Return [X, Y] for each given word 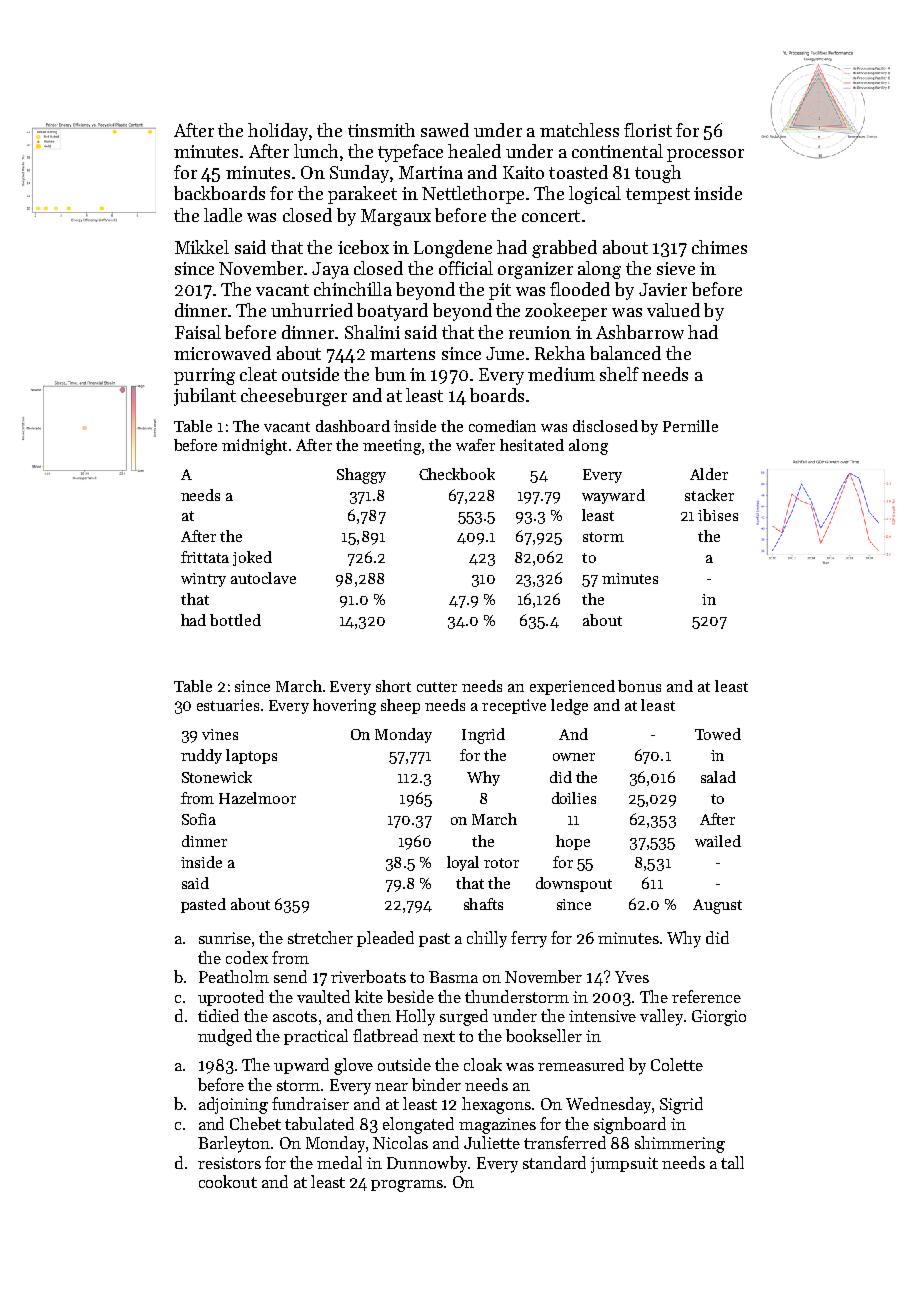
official [466, 268]
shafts [483, 904]
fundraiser [310, 1103]
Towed [718, 734]
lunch [316, 151]
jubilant [205, 397]
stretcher [320, 937]
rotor [501, 863]
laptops [251, 756]
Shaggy [361, 476]
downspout [574, 884]
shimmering [680, 1144]
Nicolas [400, 1142]
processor [705, 155]
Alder [709, 474]
